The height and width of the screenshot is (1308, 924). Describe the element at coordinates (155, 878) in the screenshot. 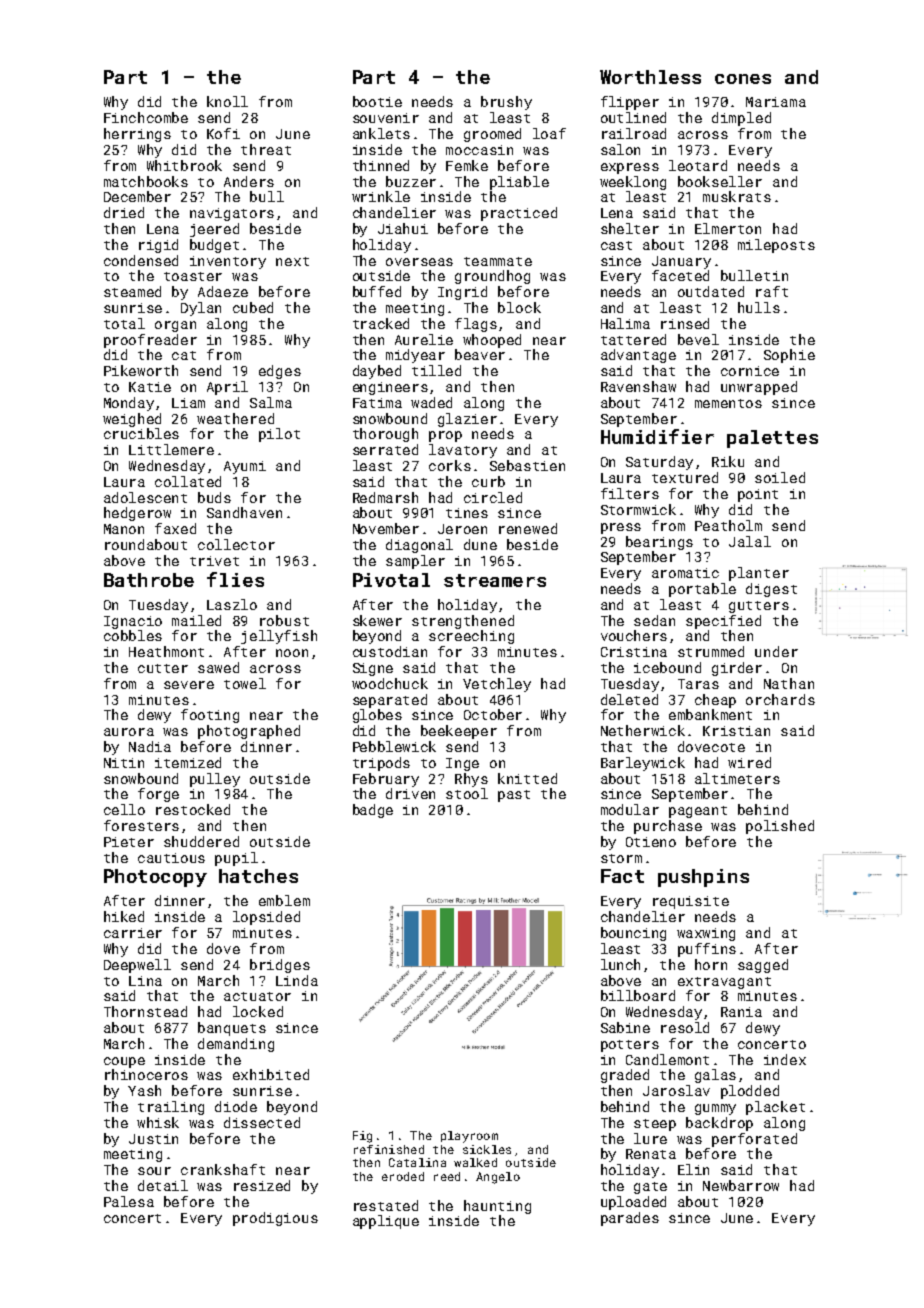

I see `Photocopy` at that location.
